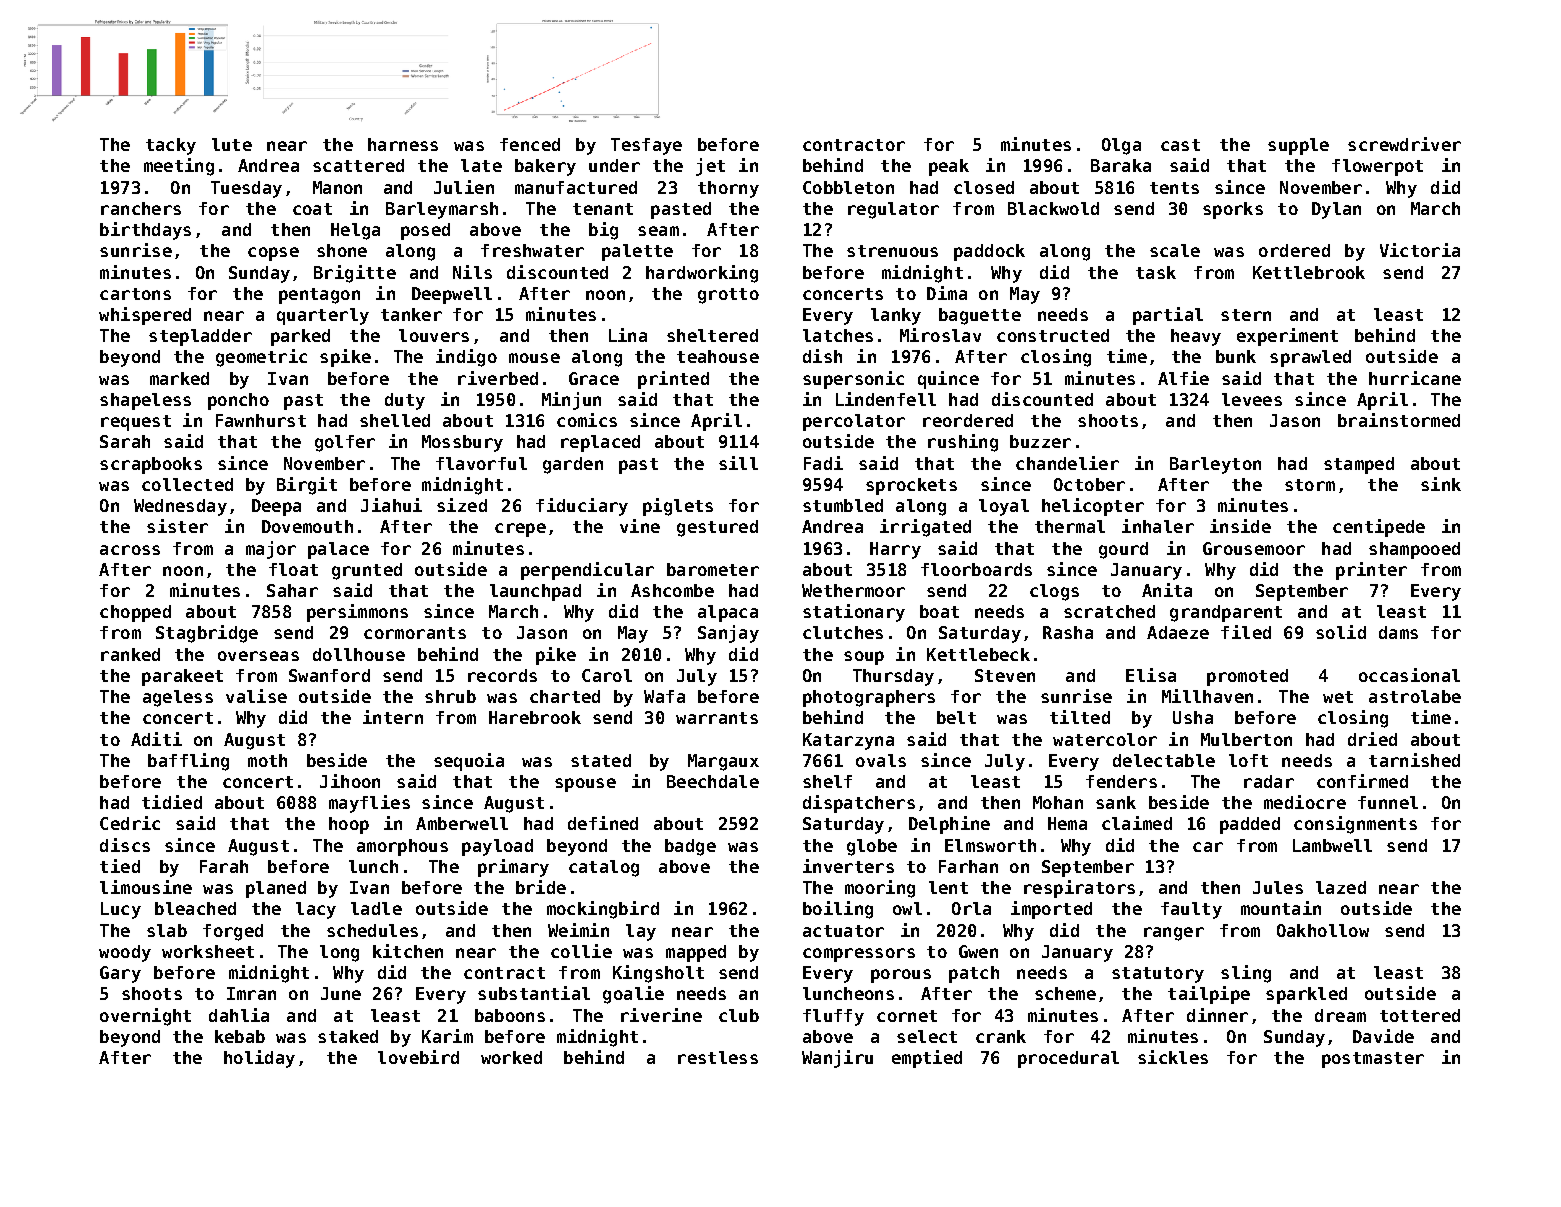  Describe the element at coordinates (1420, 1015) in the document. I see `tottered` at that location.
